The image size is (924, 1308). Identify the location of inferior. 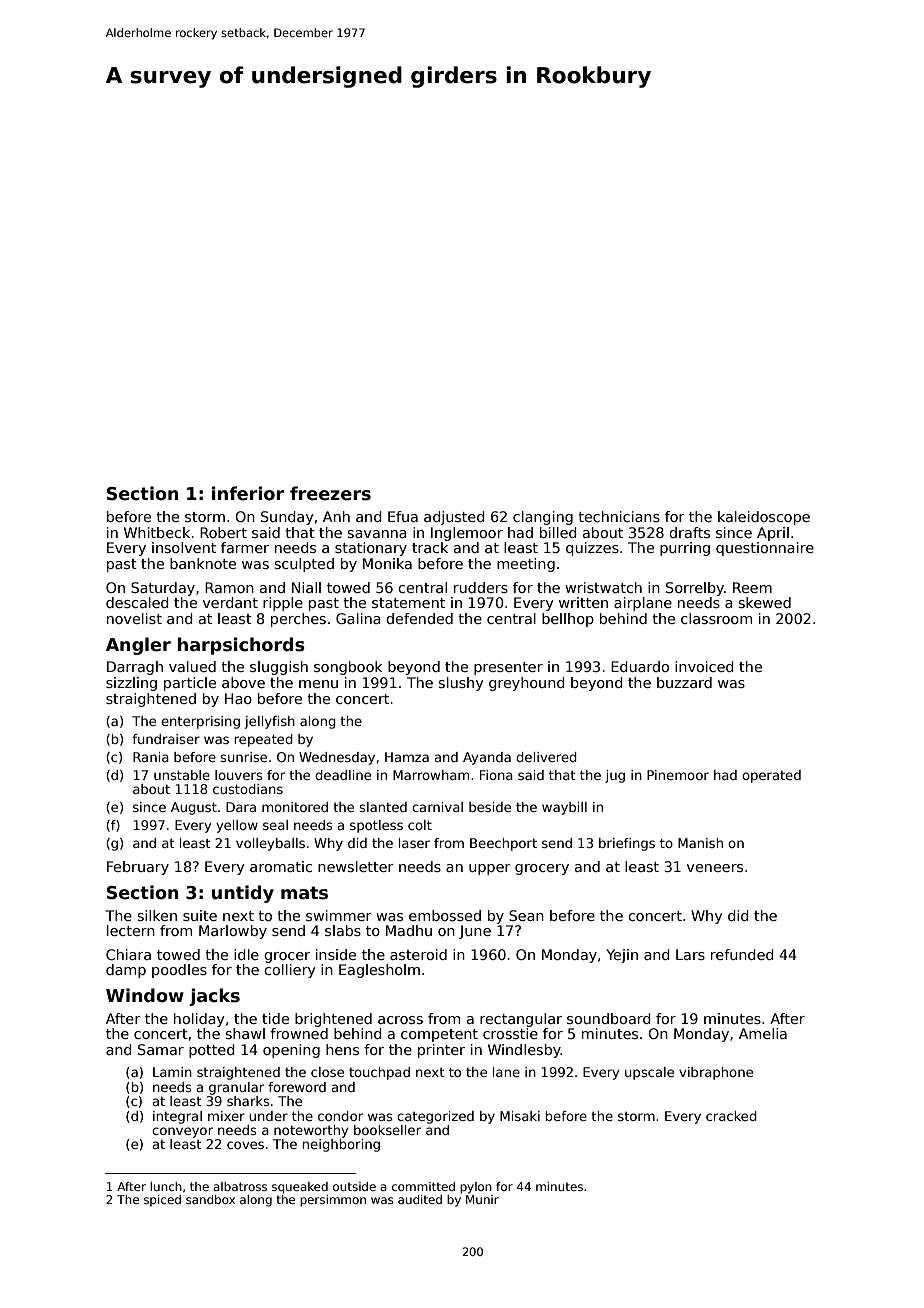
(248, 493).
